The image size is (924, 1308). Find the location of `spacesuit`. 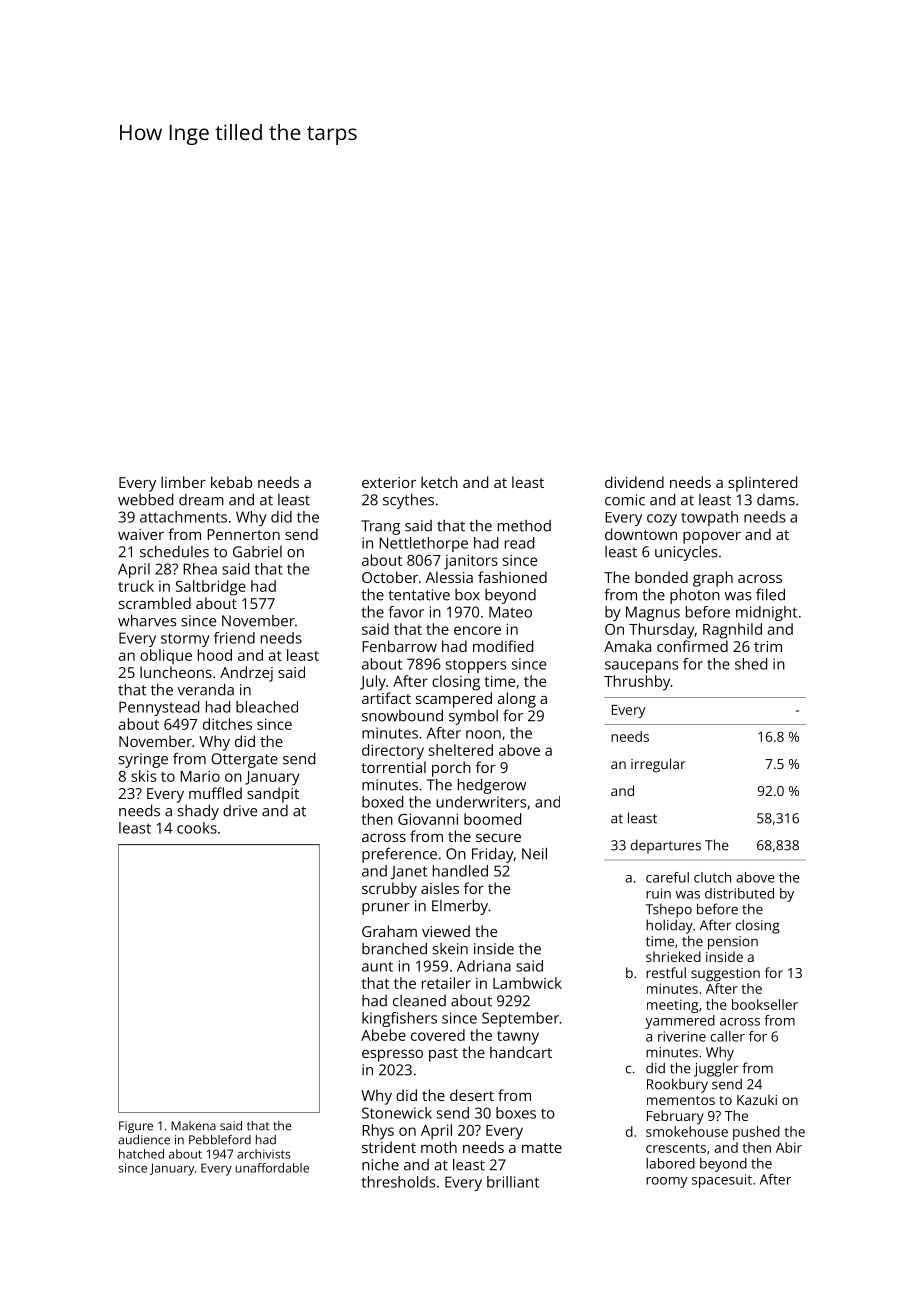

spacesuit is located at coordinates (722, 1181).
